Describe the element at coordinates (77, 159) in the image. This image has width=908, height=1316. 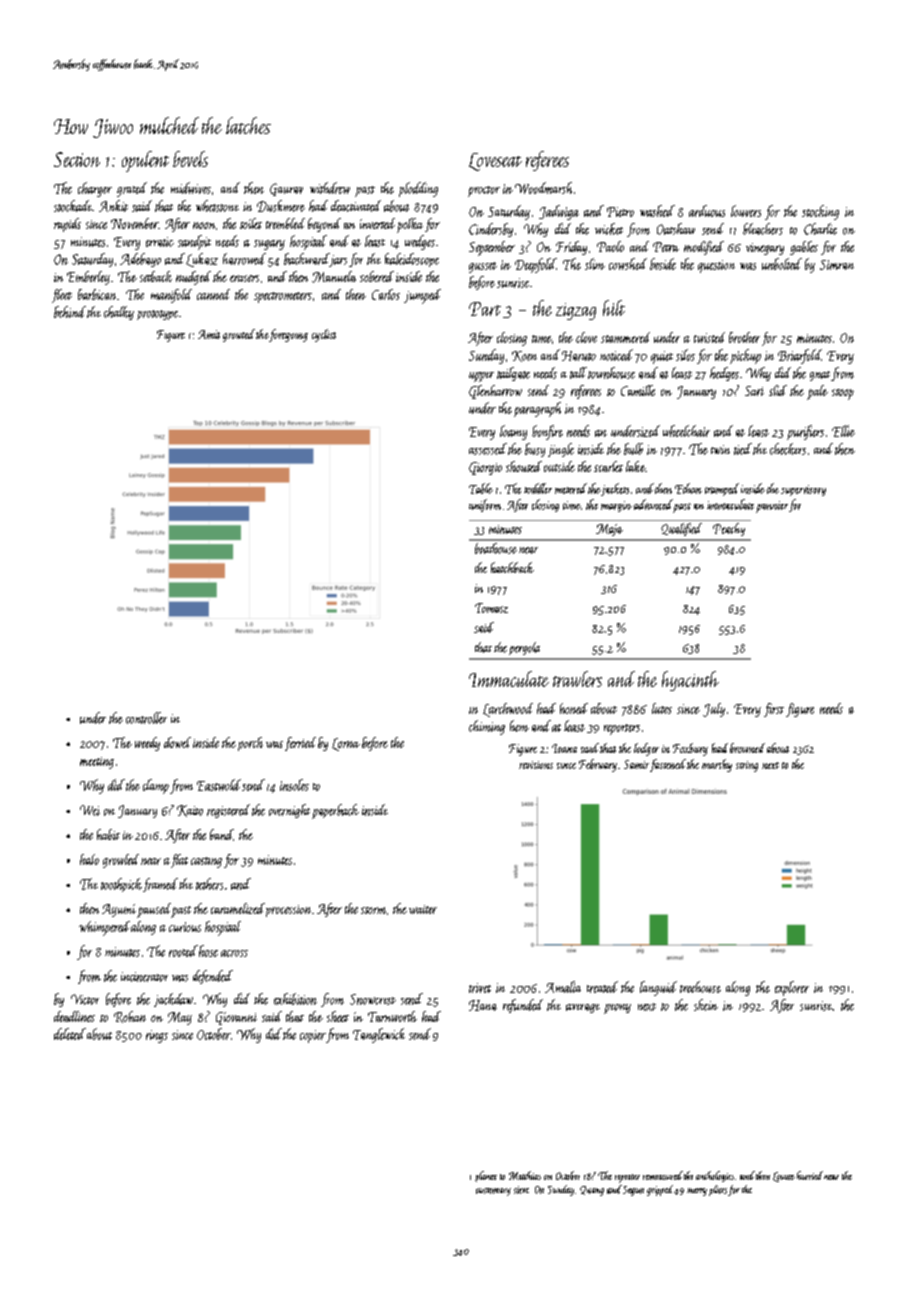
I see `Section` at that location.
